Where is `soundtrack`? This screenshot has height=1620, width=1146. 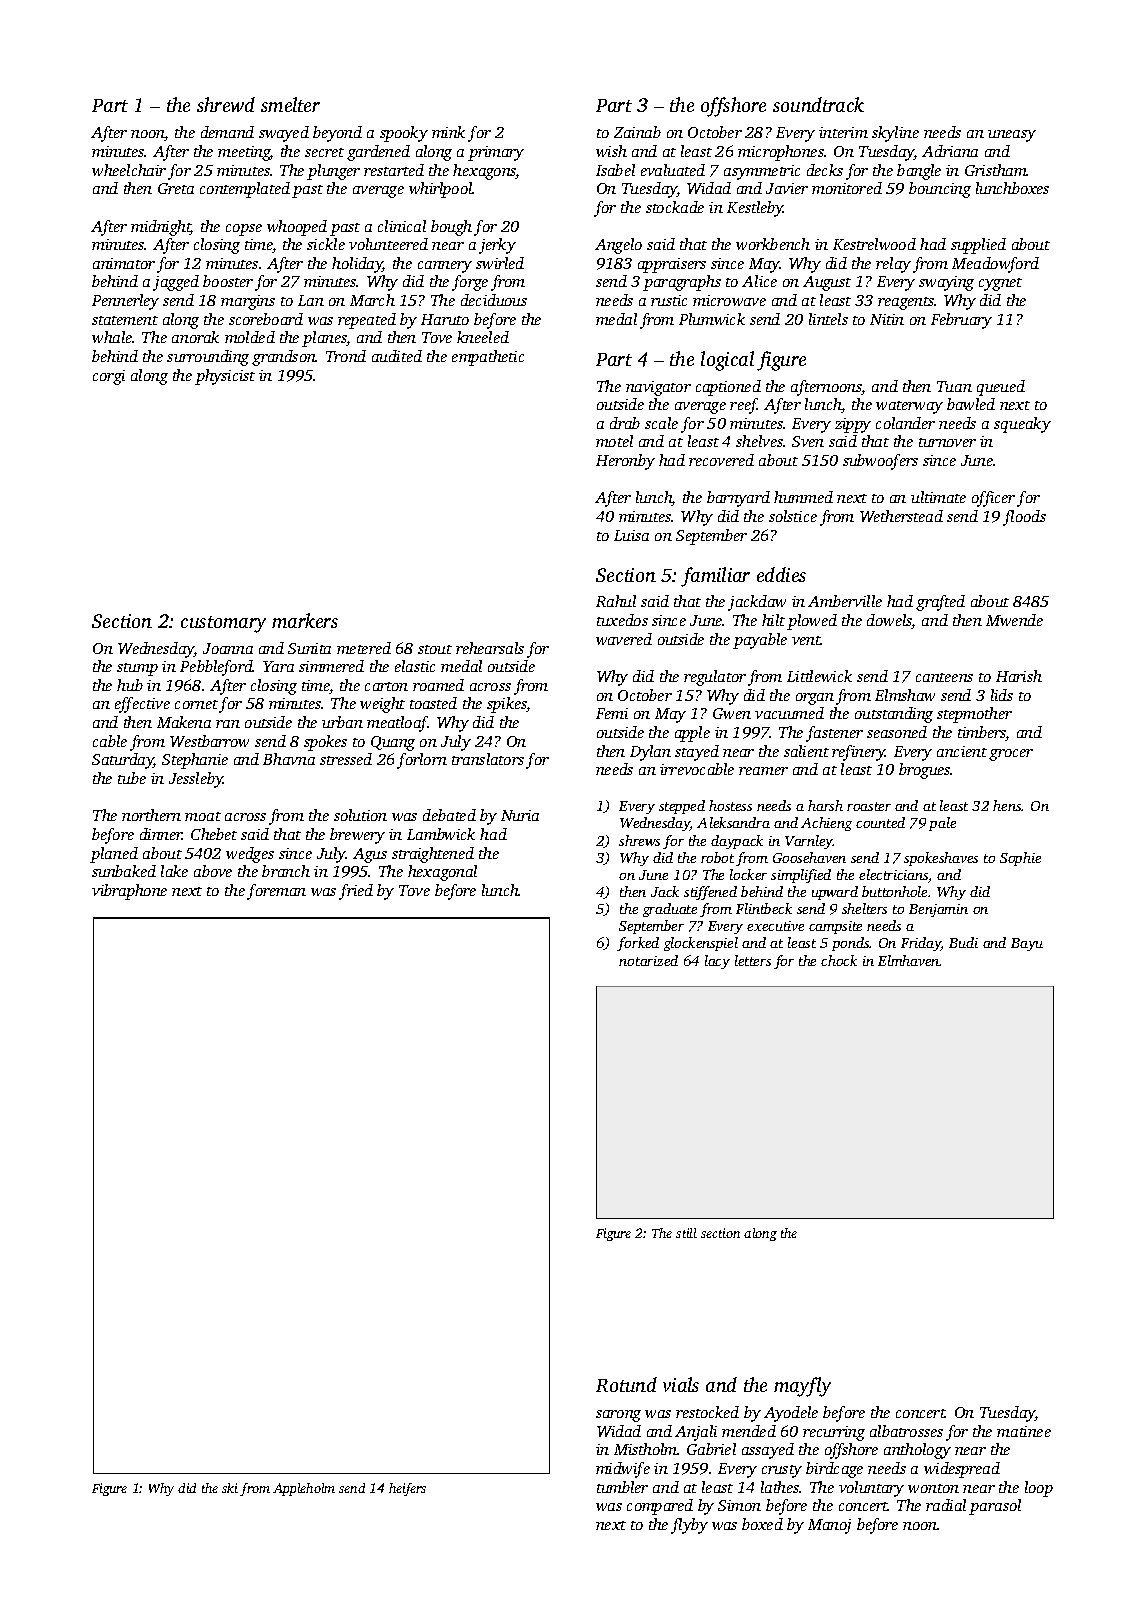
soundtrack is located at coordinates (818, 104).
